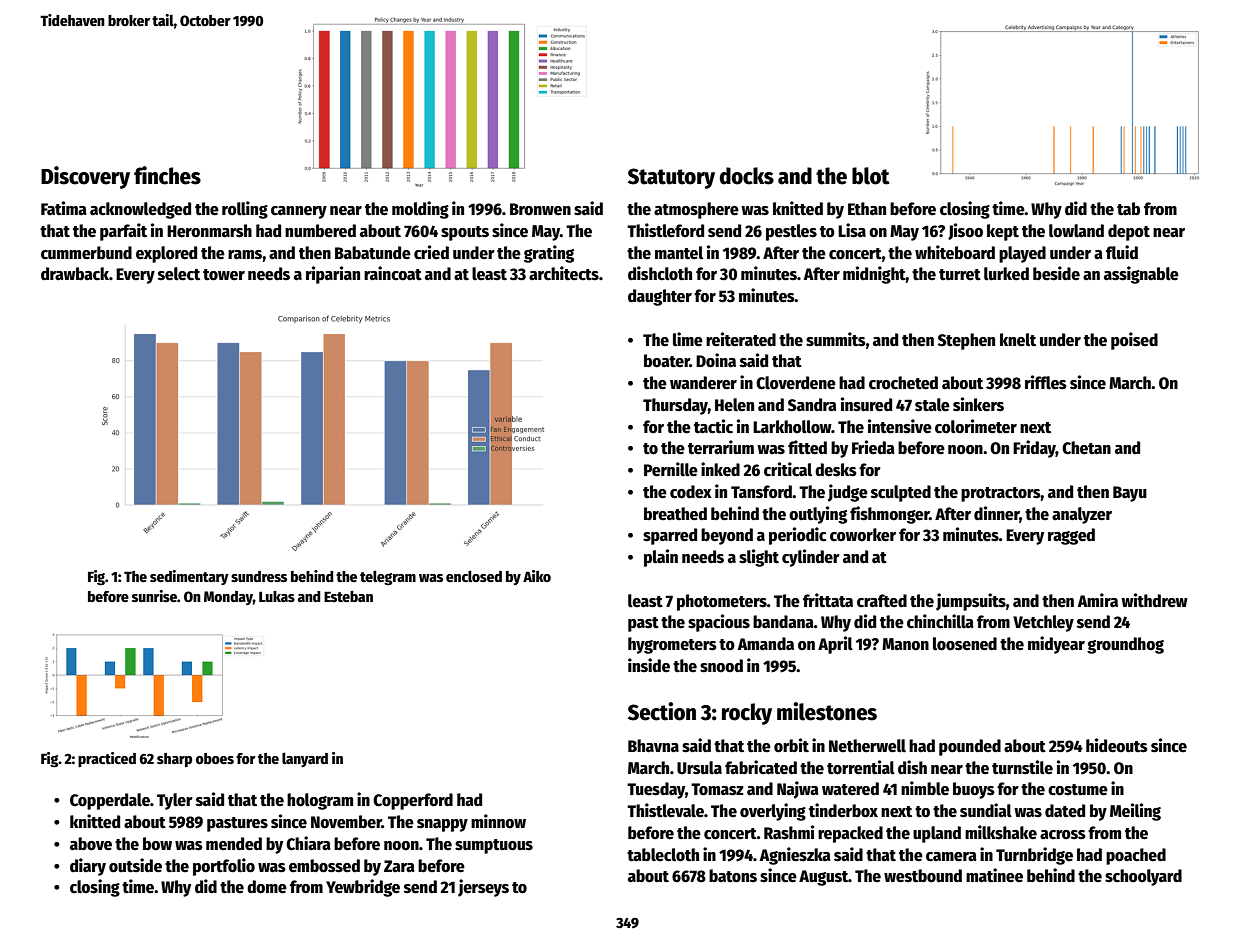 The image size is (1233, 952). What do you see at coordinates (1129, 232) in the screenshot?
I see `depot` at bounding box center [1129, 232].
